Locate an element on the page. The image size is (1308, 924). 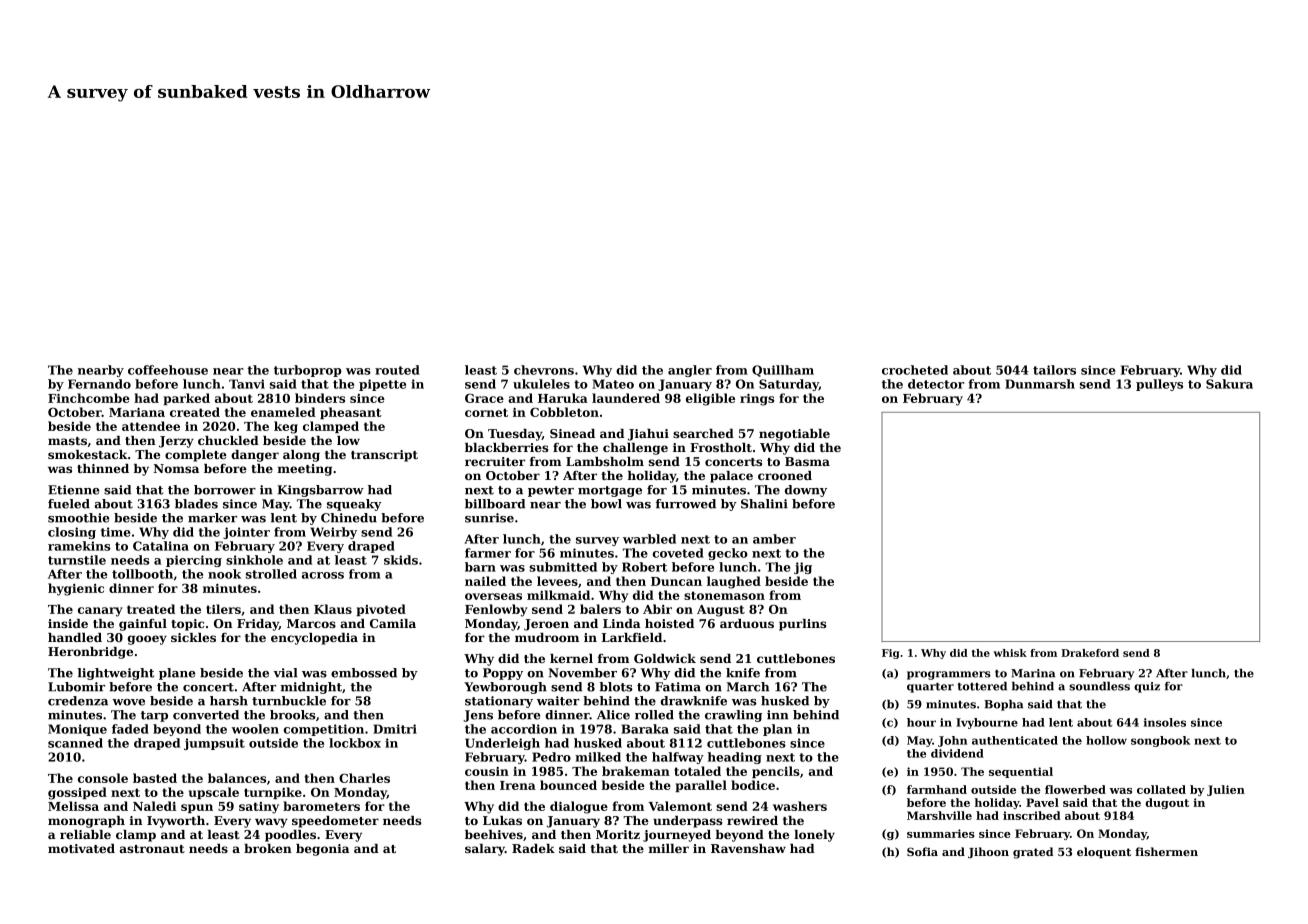
begonia is located at coordinates (322, 850).
